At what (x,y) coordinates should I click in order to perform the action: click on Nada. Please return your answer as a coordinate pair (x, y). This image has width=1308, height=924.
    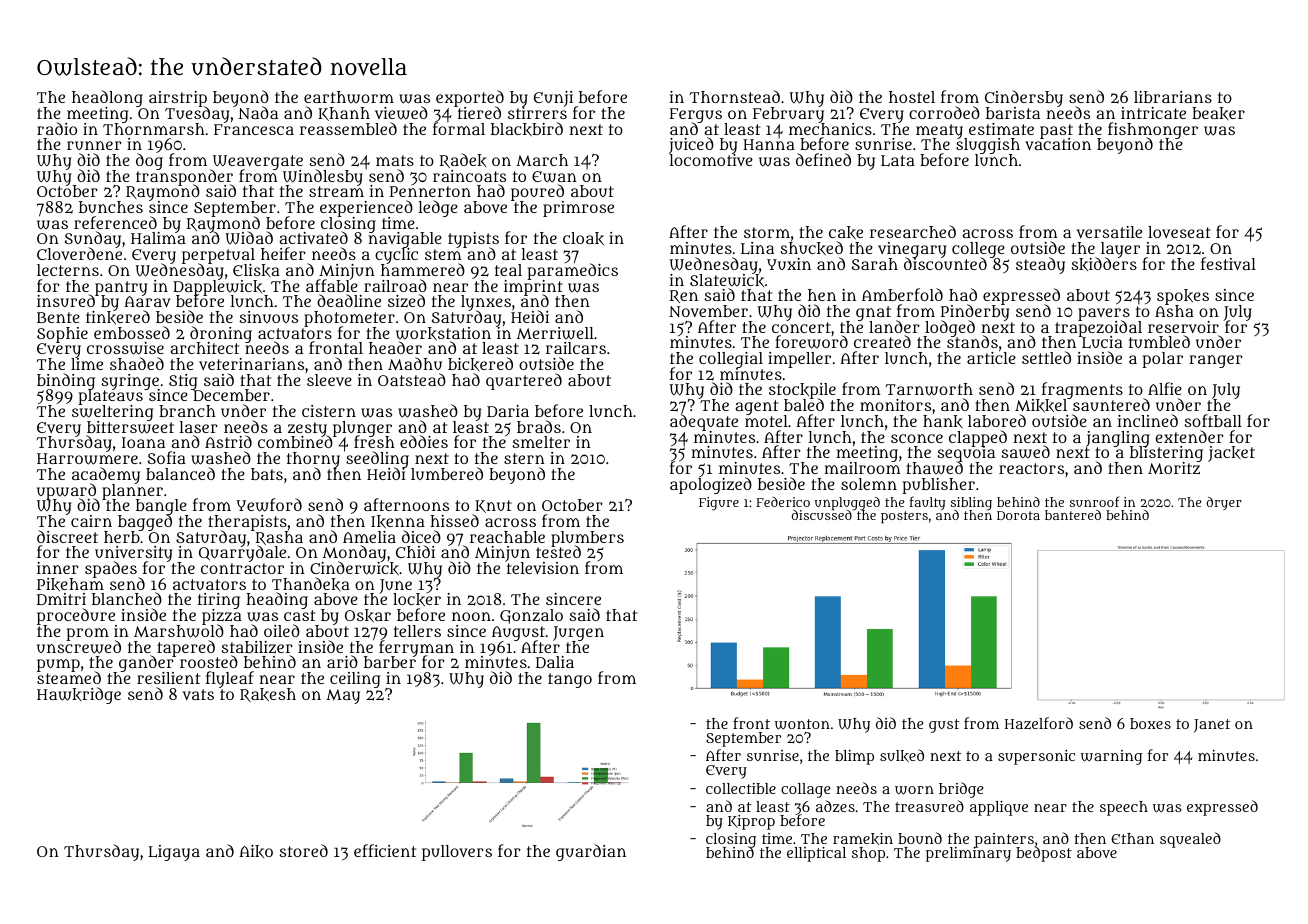
    Looking at the image, I should click on (258, 113).
